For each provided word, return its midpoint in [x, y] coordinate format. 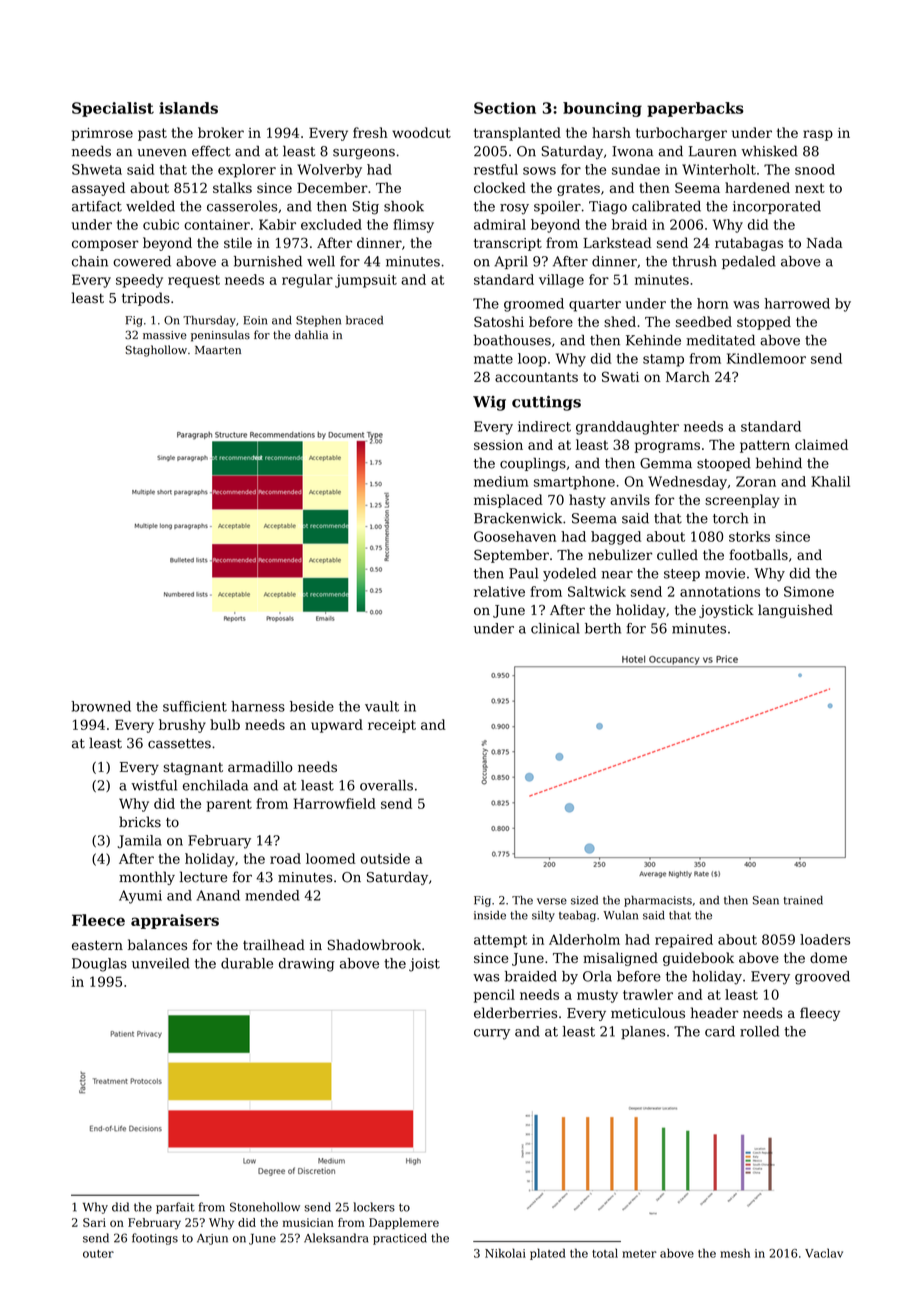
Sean [766, 900]
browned [101, 706]
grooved [822, 978]
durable [247, 963]
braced [364, 320]
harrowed [797, 303]
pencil [494, 996]
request [194, 281]
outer [98, 1254]
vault [382, 706]
